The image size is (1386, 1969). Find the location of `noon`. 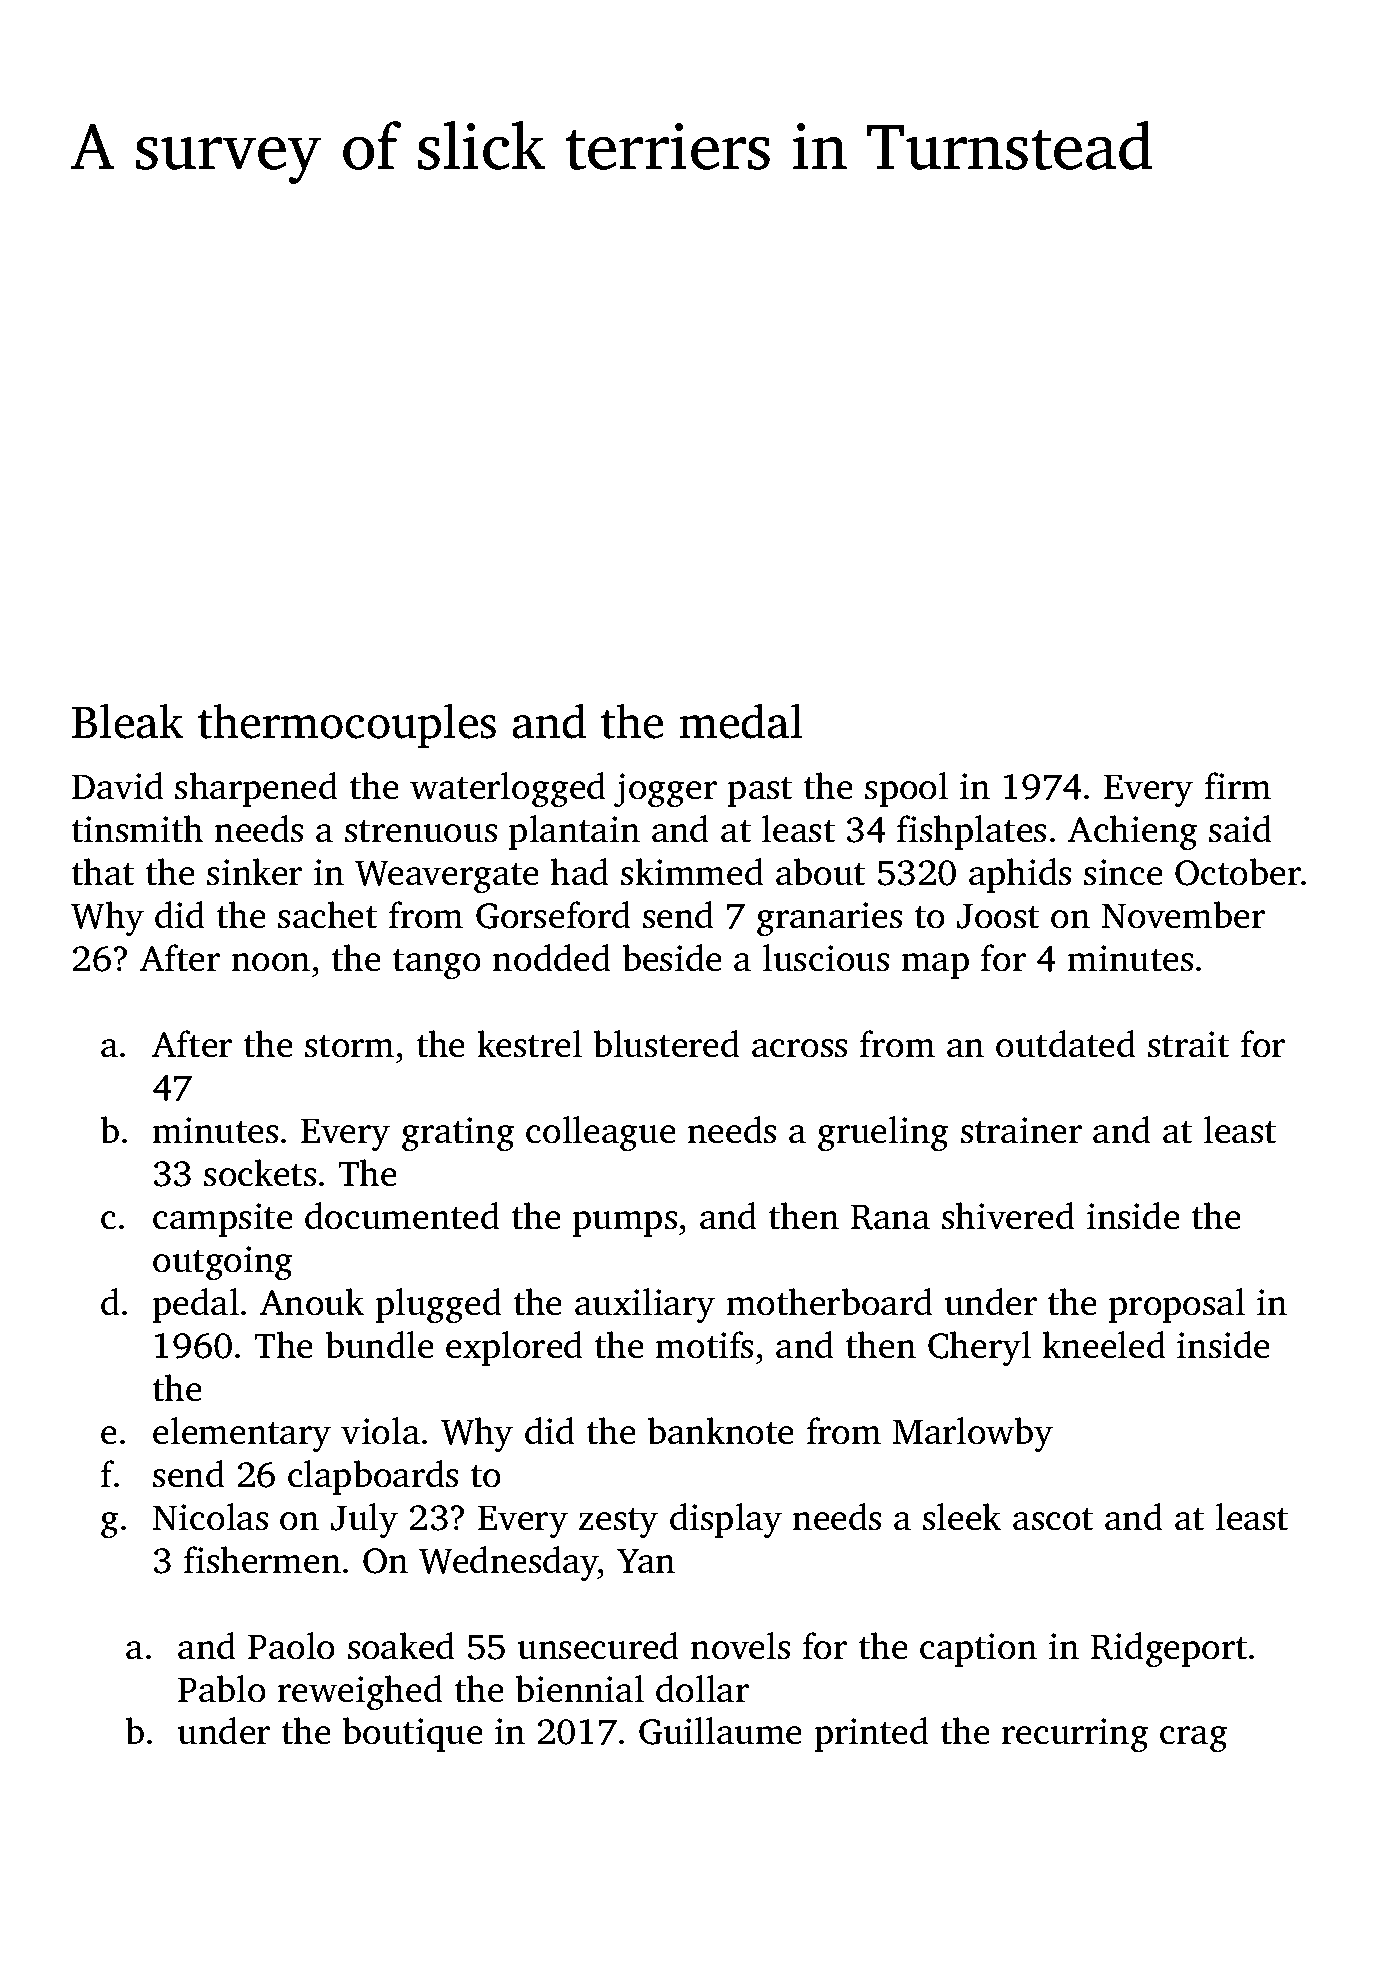

noon is located at coordinates (270, 962).
